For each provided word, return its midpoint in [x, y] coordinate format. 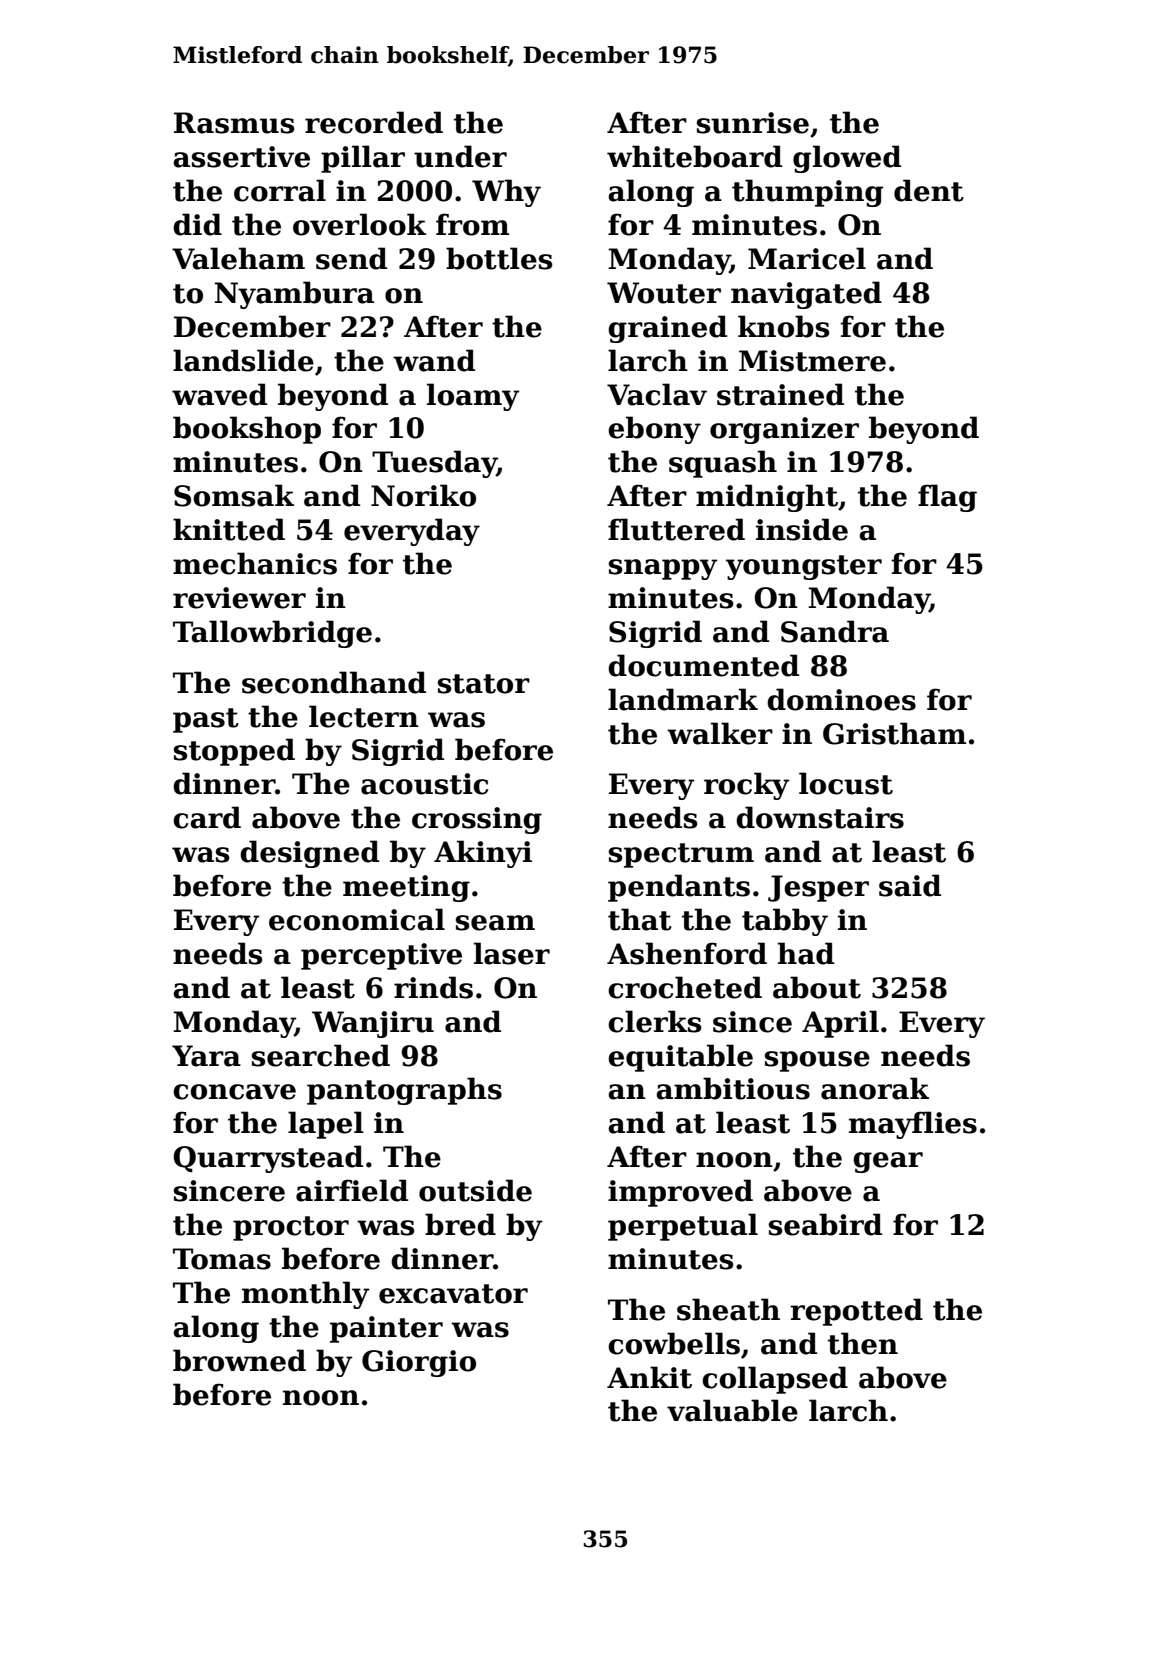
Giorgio [419, 1363]
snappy [663, 569]
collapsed [775, 1380]
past [206, 720]
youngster [804, 567]
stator [484, 684]
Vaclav [657, 394]
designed [309, 854]
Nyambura [294, 295]
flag [947, 498]
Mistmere [812, 361]
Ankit [649, 1377]
